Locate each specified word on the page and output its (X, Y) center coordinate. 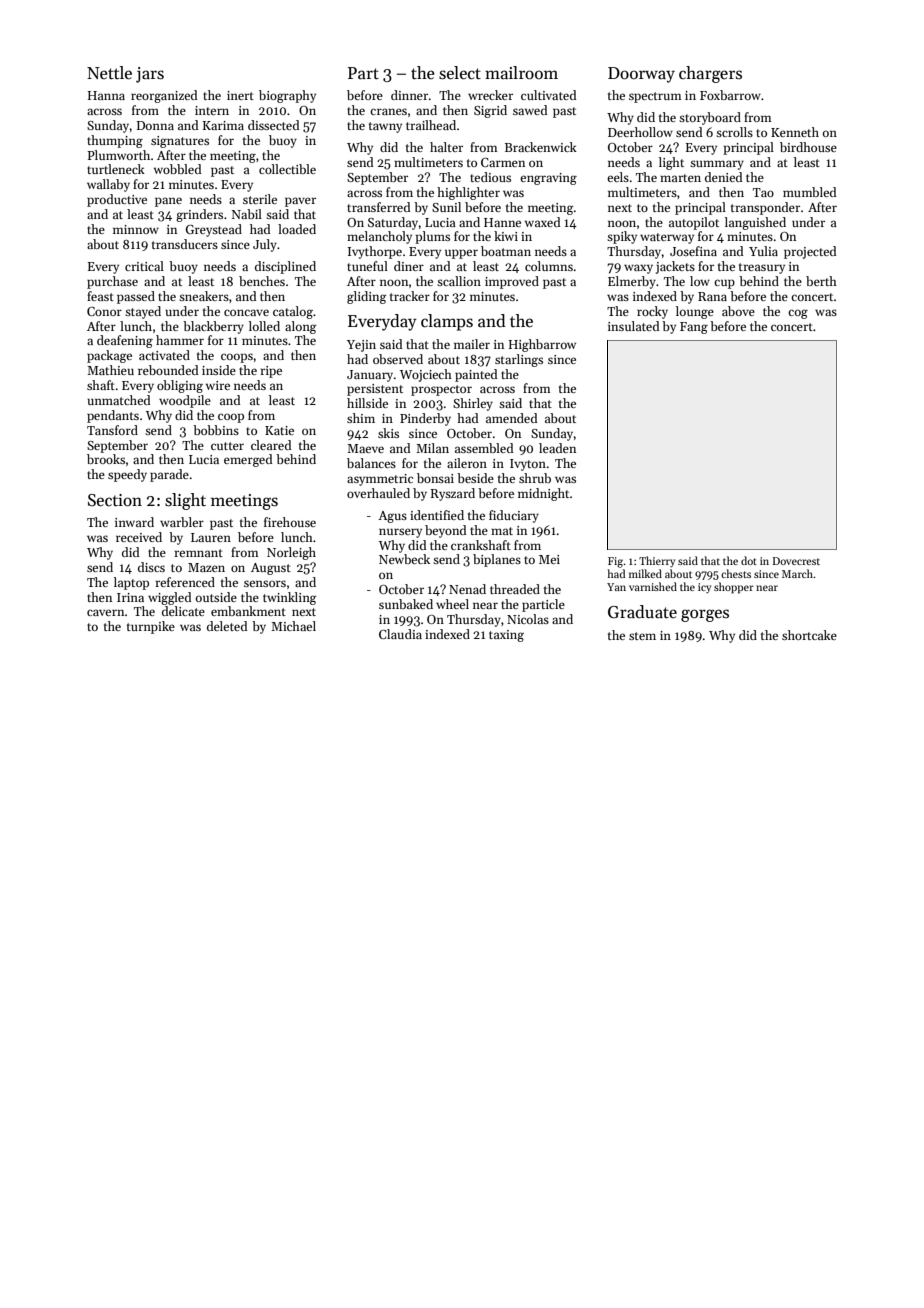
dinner (409, 95)
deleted (227, 626)
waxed (543, 222)
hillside (367, 403)
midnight (543, 494)
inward (134, 522)
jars (150, 75)
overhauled (378, 493)
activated (164, 355)
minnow (136, 229)
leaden (557, 448)
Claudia (400, 634)
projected (810, 252)
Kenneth (795, 132)
